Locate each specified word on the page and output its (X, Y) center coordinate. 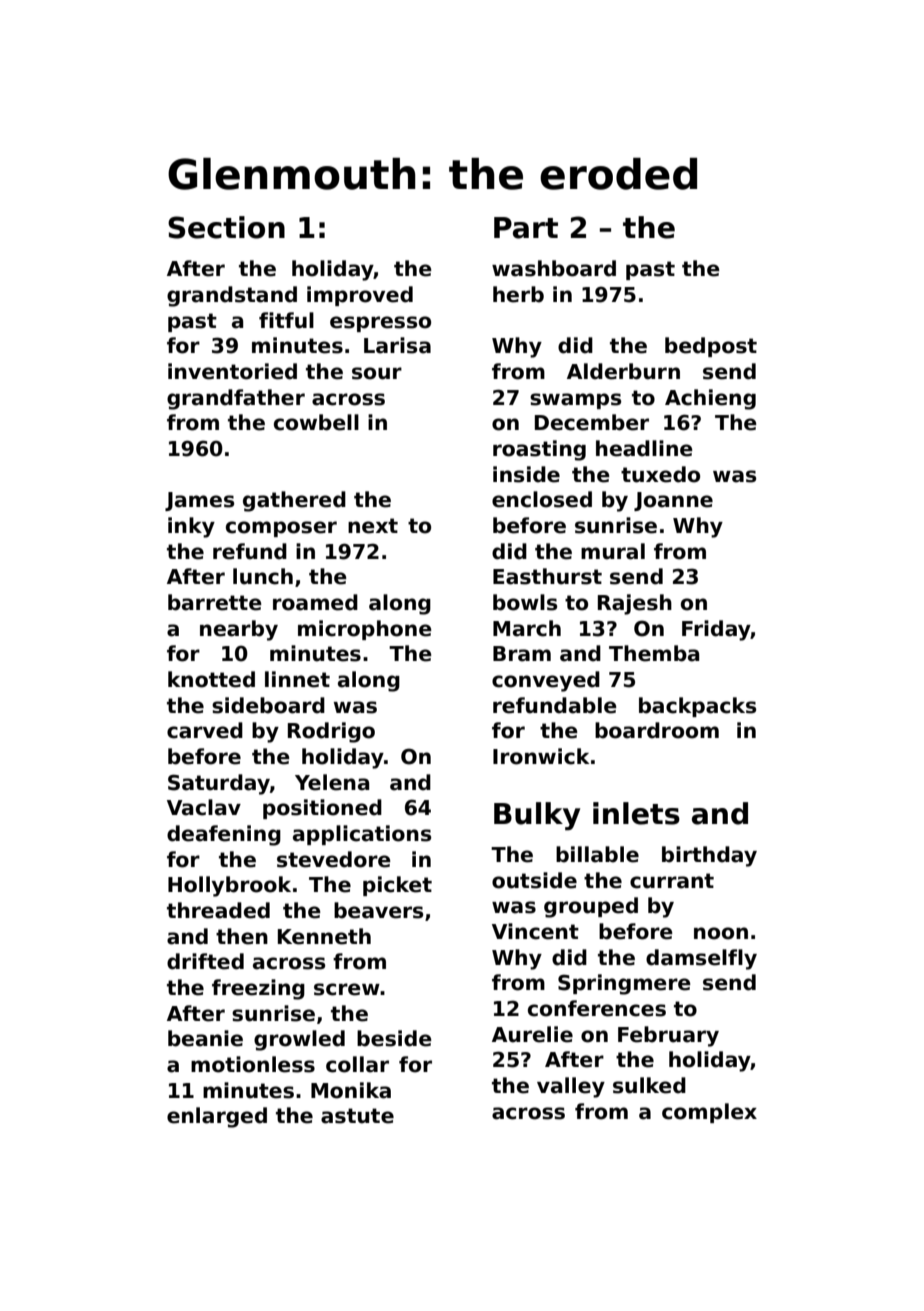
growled (299, 1040)
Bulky (537, 816)
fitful (286, 320)
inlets (636, 813)
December (592, 422)
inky (191, 527)
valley (571, 1087)
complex (709, 1113)
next (373, 526)
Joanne (673, 501)
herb (518, 294)
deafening (224, 835)
